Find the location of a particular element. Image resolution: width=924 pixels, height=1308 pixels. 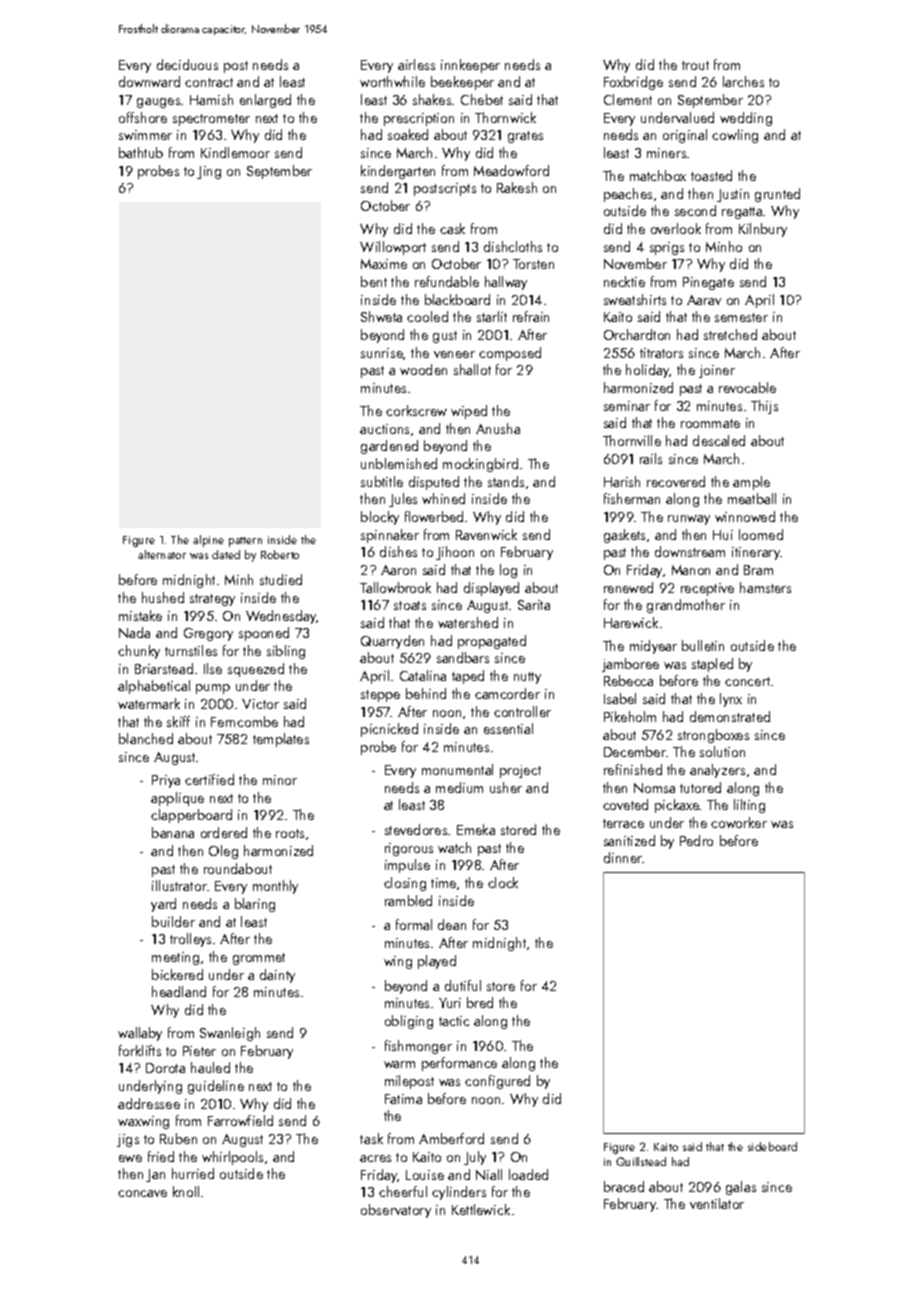

stevedores is located at coordinates (416, 829).
